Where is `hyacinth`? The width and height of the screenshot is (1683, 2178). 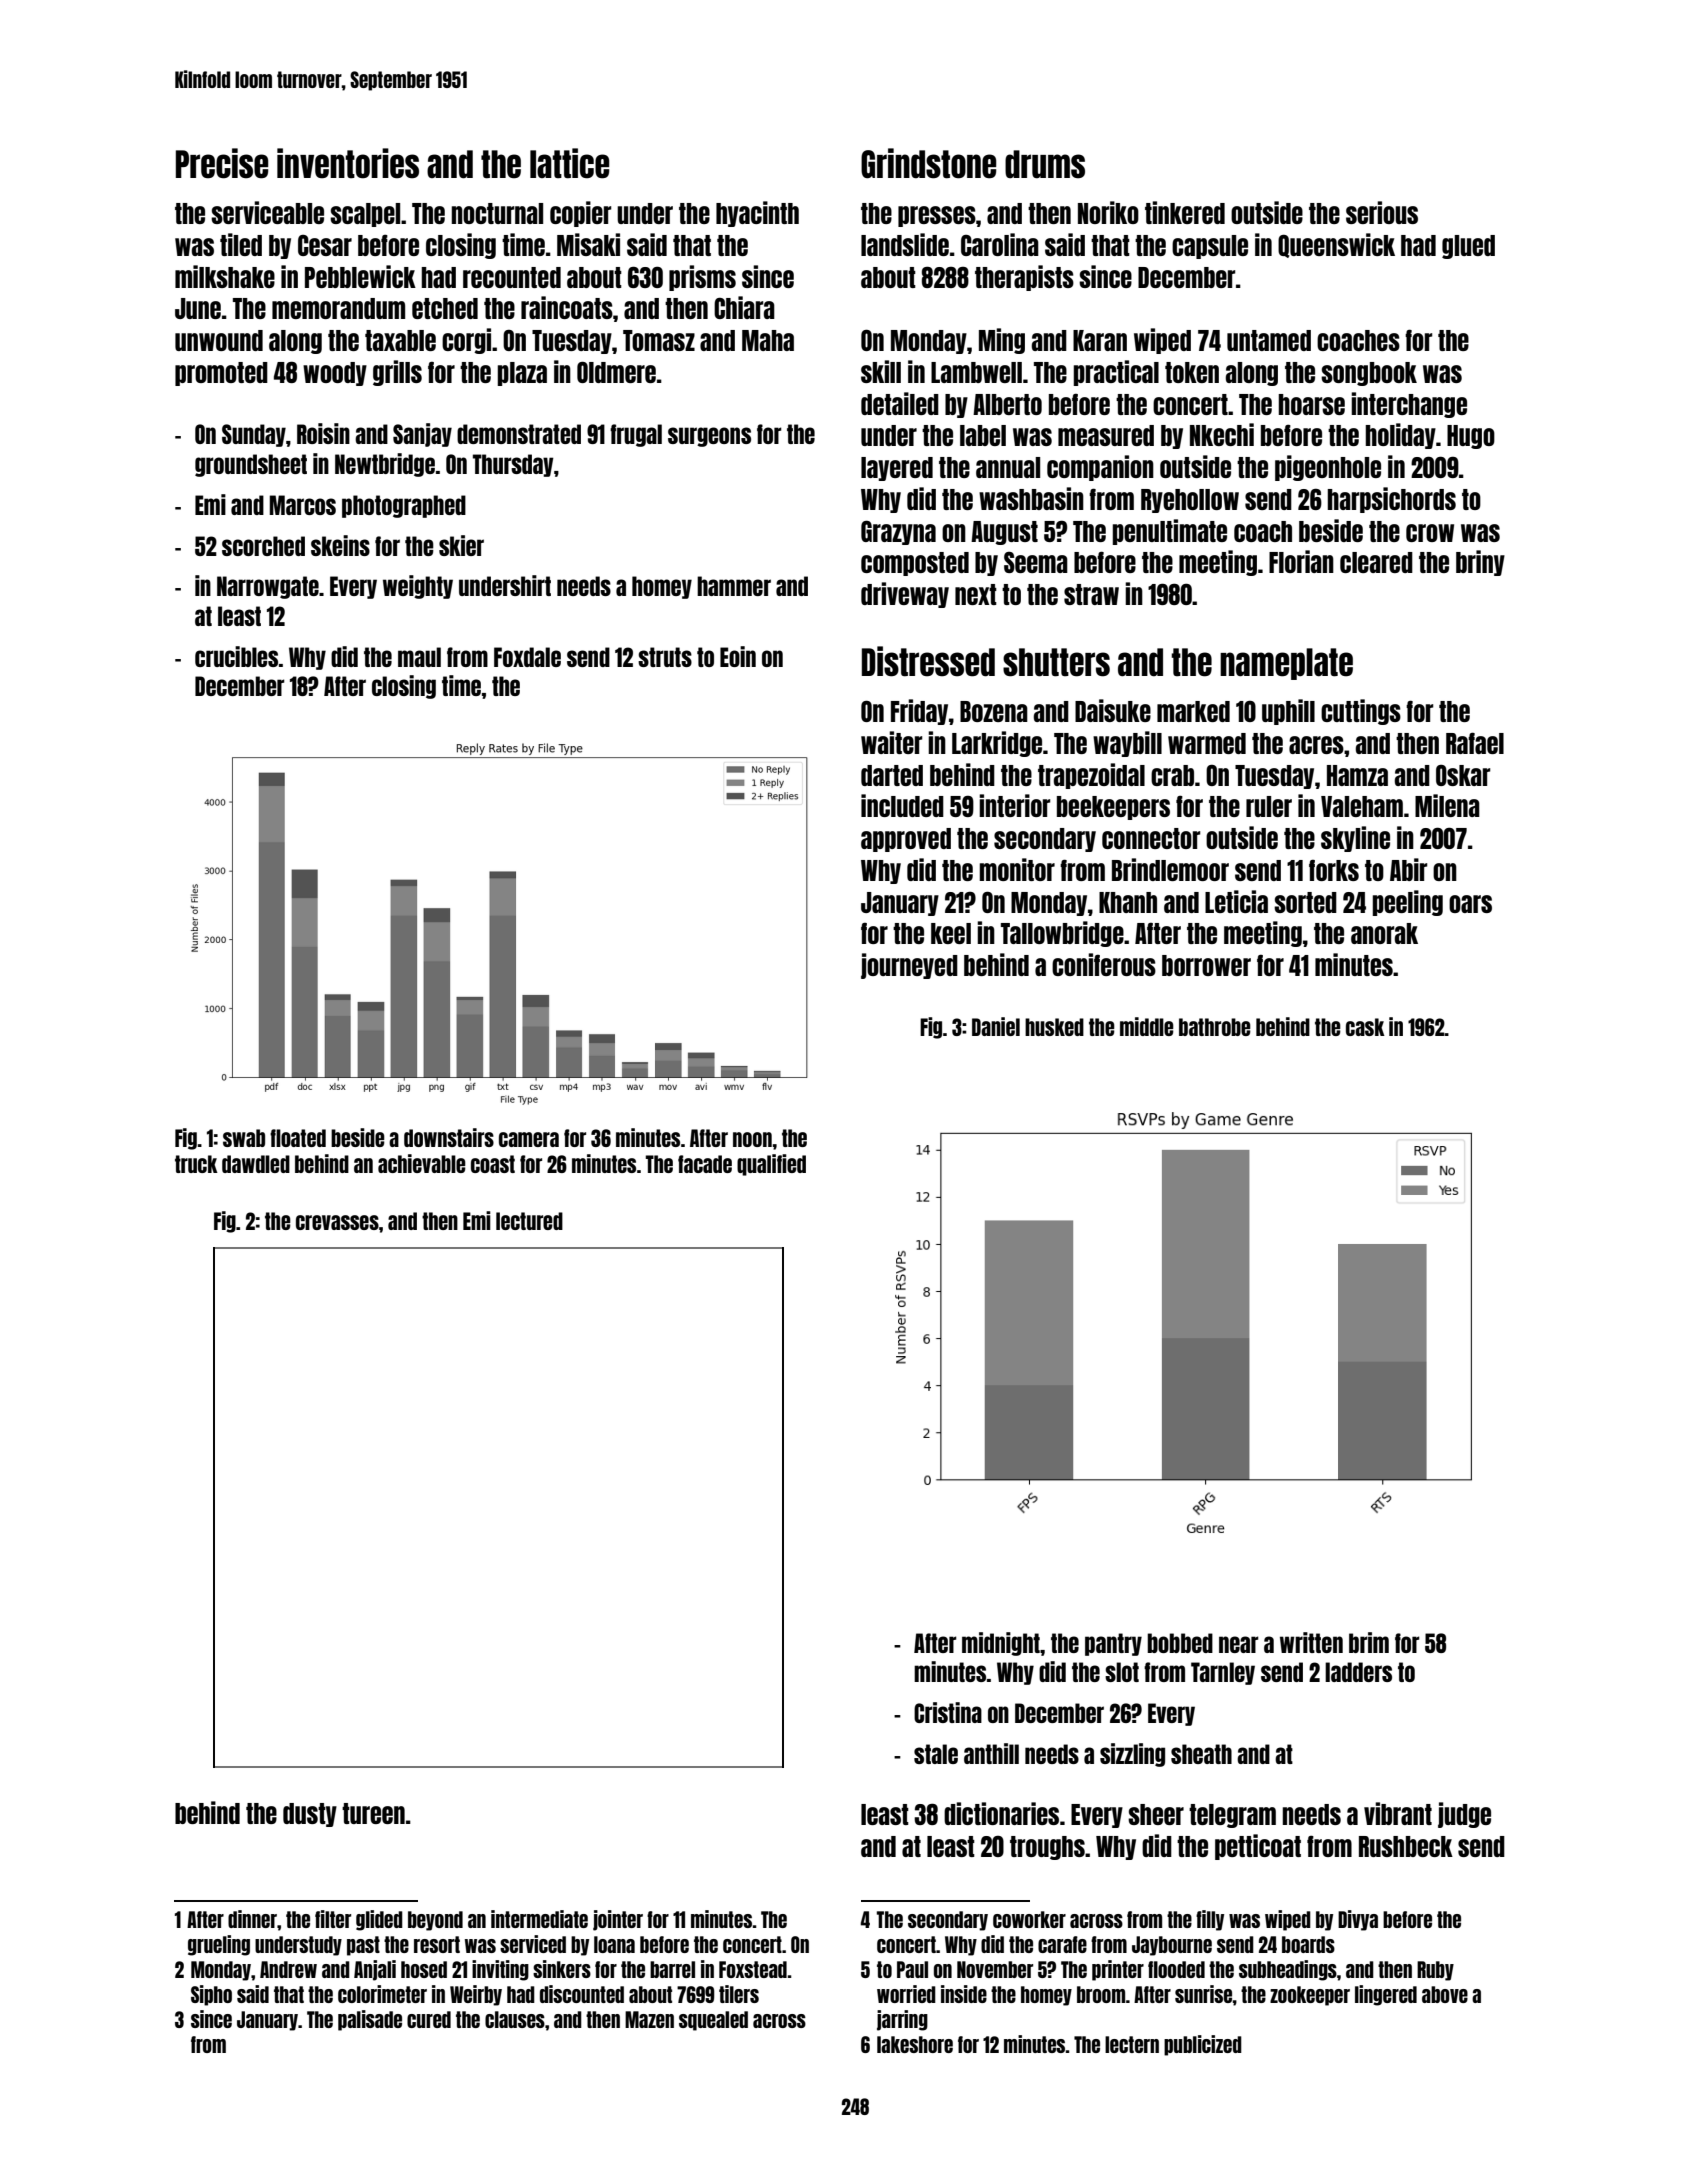
hyacinth is located at coordinates (757, 214).
